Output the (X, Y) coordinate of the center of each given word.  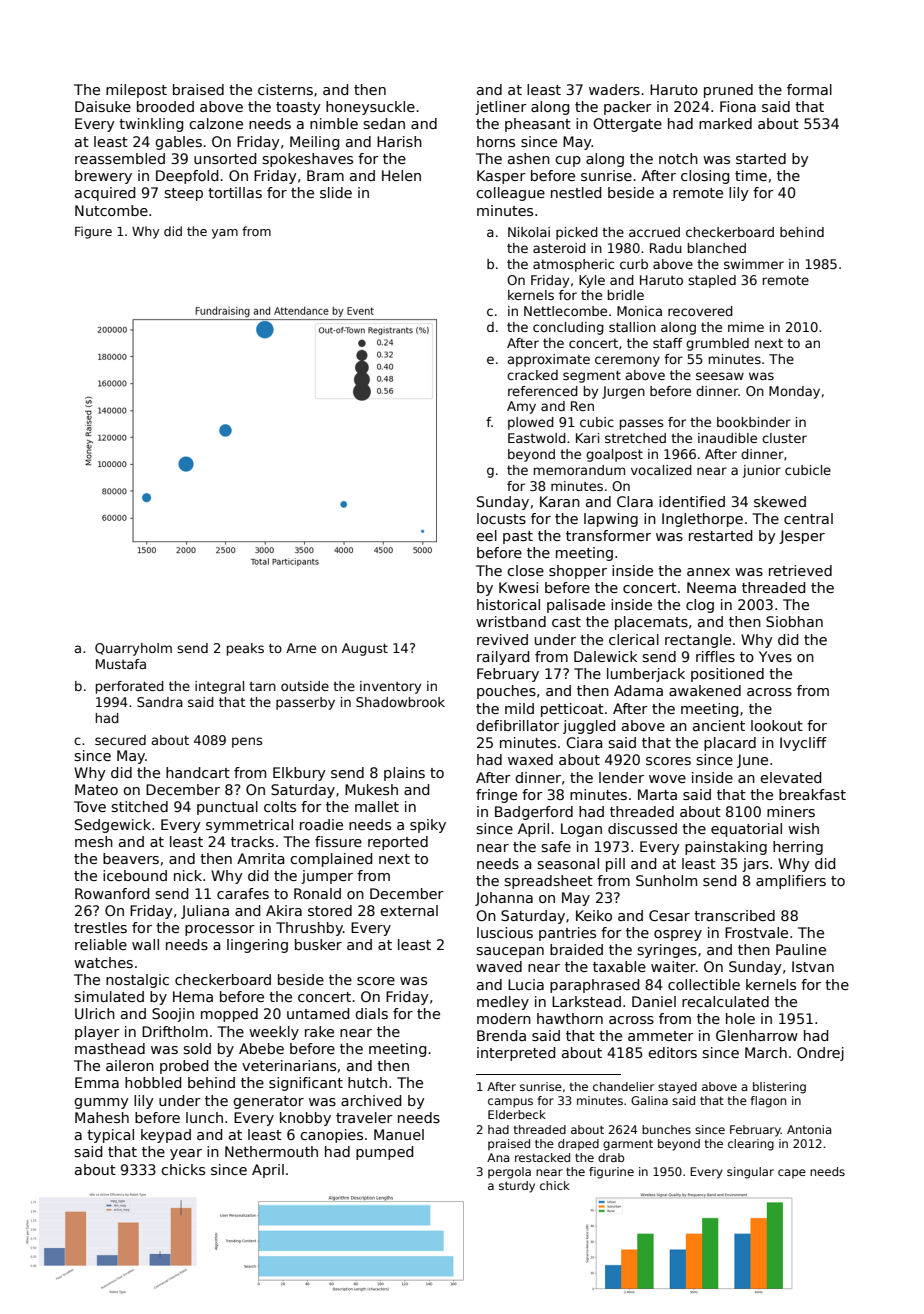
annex (708, 572)
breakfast (812, 794)
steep (183, 194)
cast (566, 622)
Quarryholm (133, 649)
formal (809, 89)
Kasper (501, 177)
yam (225, 234)
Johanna (504, 899)
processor (220, 930)
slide (336, 192)
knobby (305, 1119)
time (751, 175)
